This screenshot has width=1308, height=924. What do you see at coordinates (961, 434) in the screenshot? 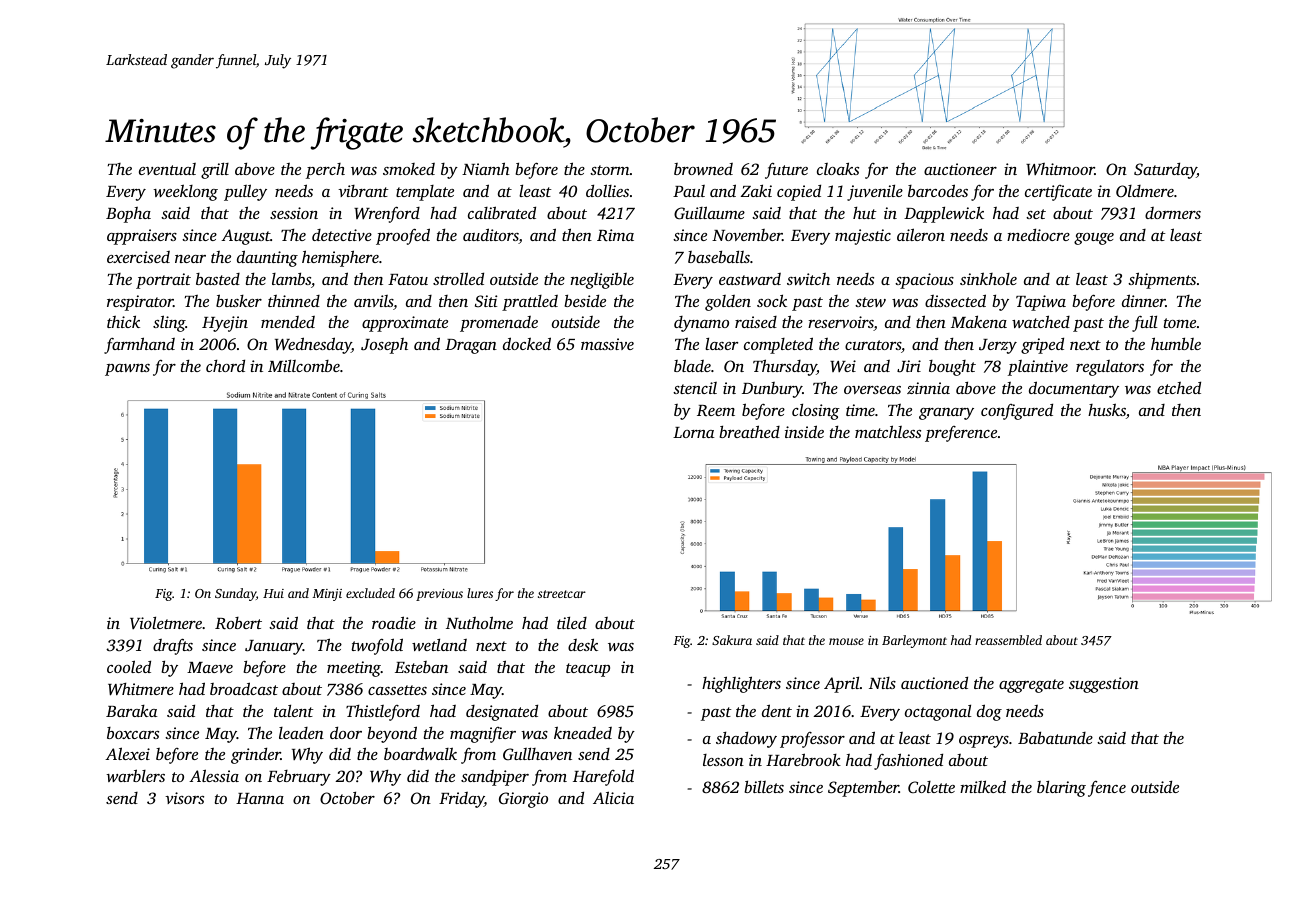
I see `preference` at bounding box center [961, 434].
